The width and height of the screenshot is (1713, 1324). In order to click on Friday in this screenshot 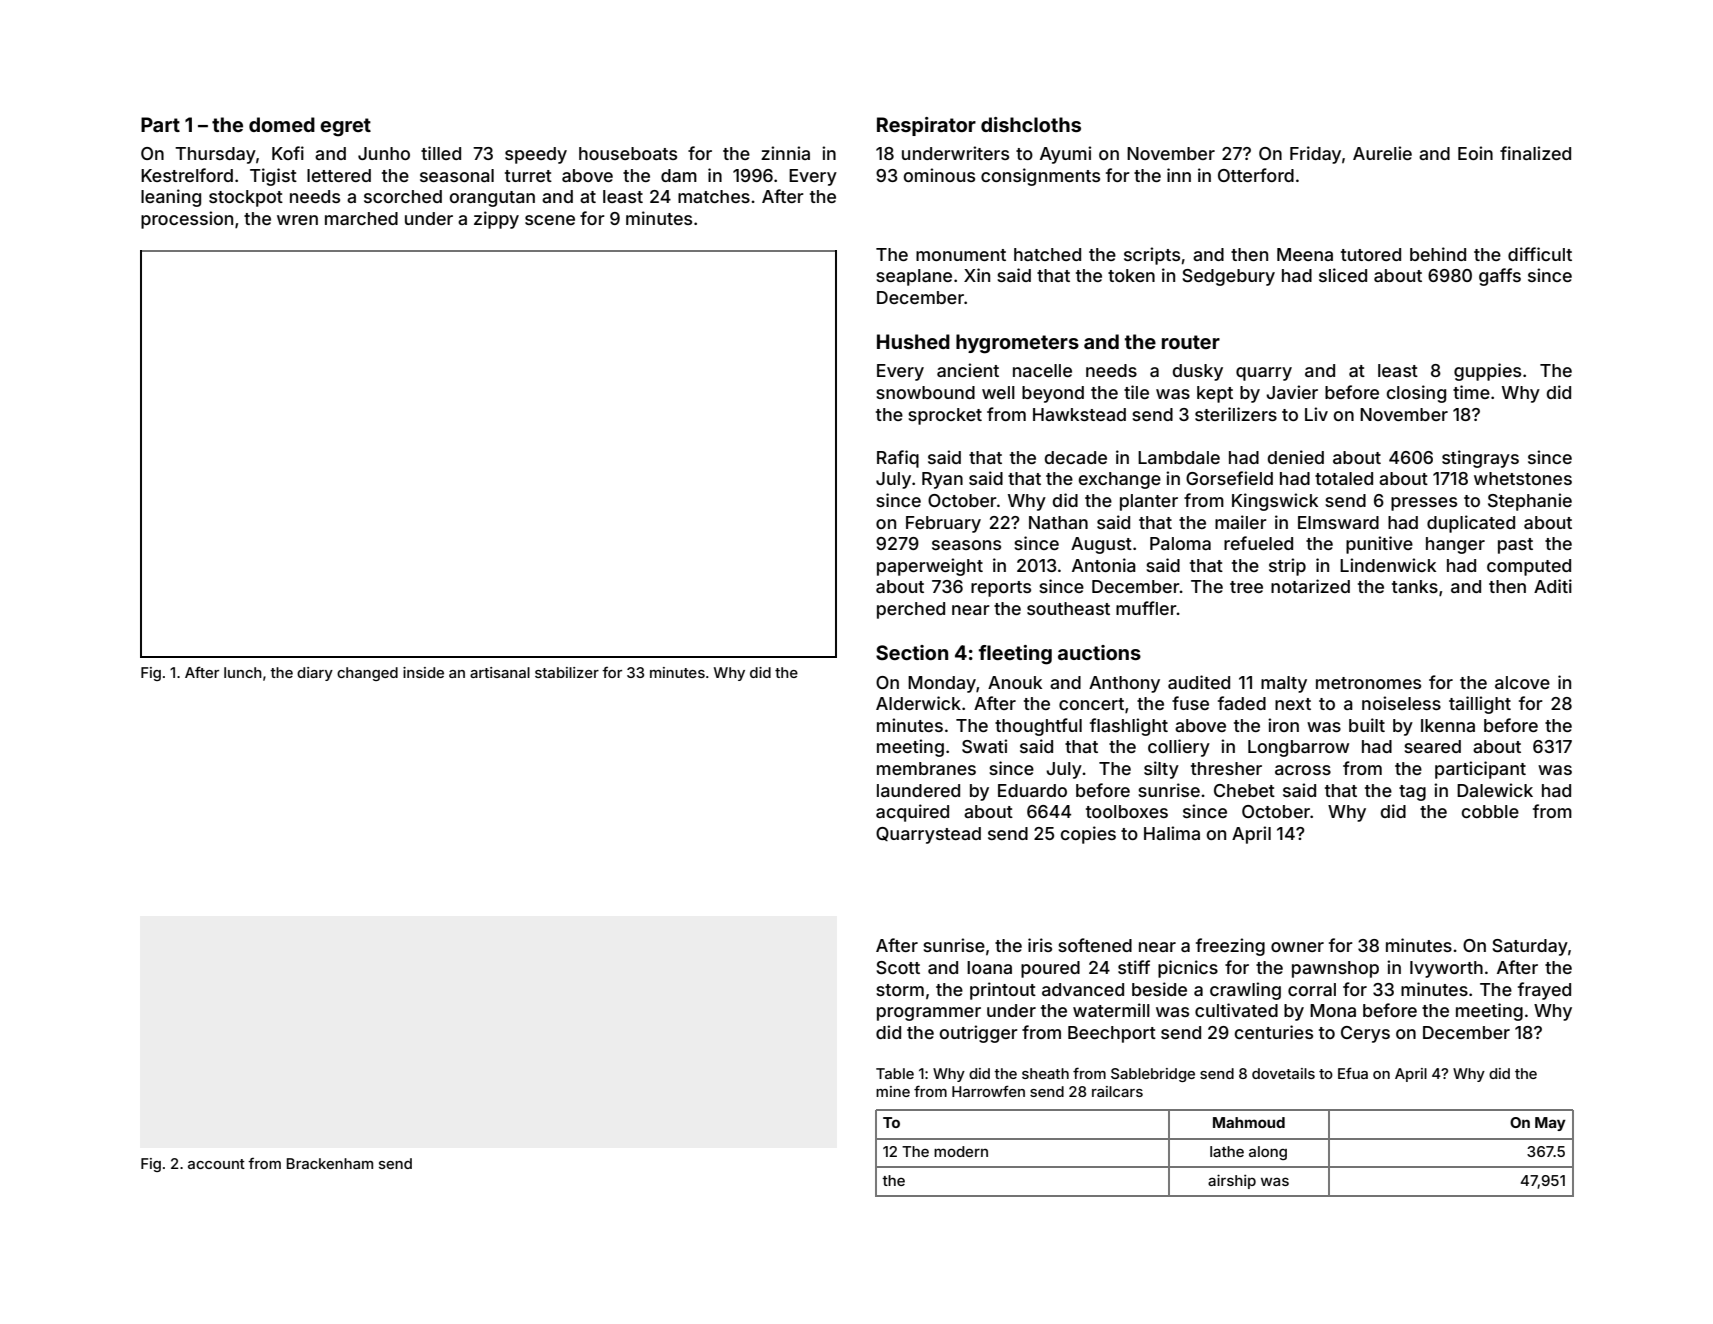, I will do `click(1315, 155)`.
